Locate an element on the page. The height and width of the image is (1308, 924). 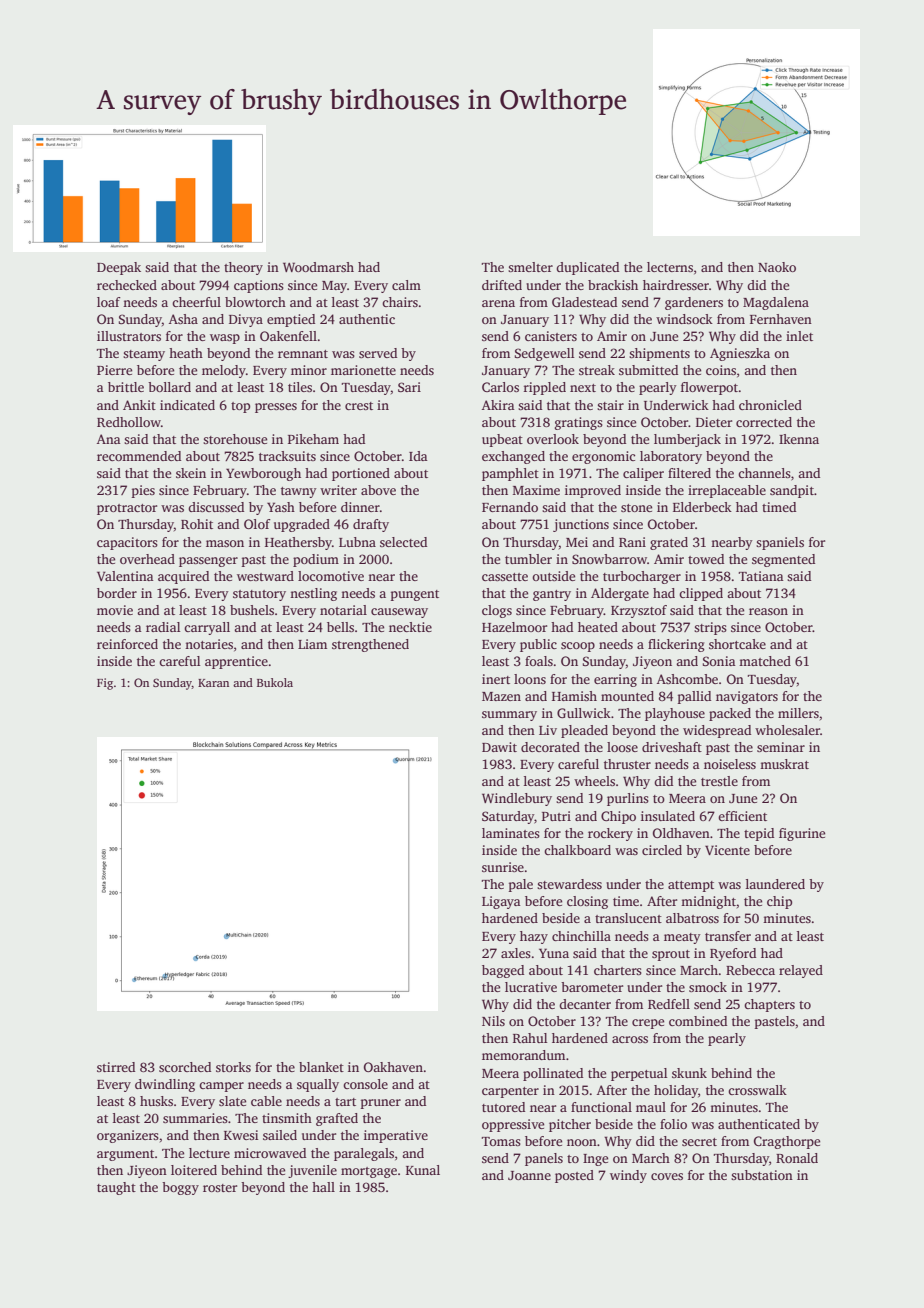
lecterns is located at coordinates (670, 267).
